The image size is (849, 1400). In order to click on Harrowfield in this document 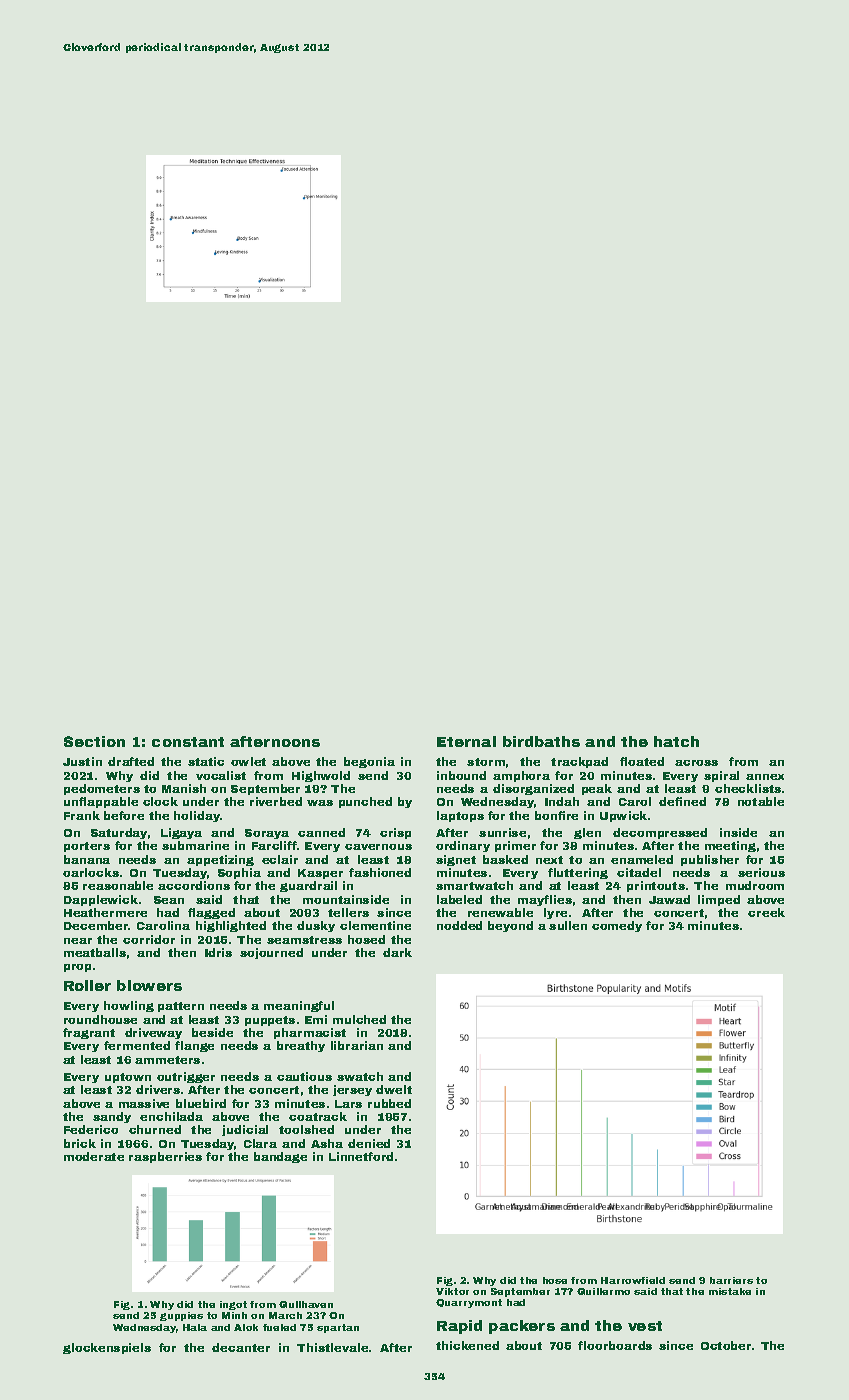, I will do `click(633, 1280)`.
